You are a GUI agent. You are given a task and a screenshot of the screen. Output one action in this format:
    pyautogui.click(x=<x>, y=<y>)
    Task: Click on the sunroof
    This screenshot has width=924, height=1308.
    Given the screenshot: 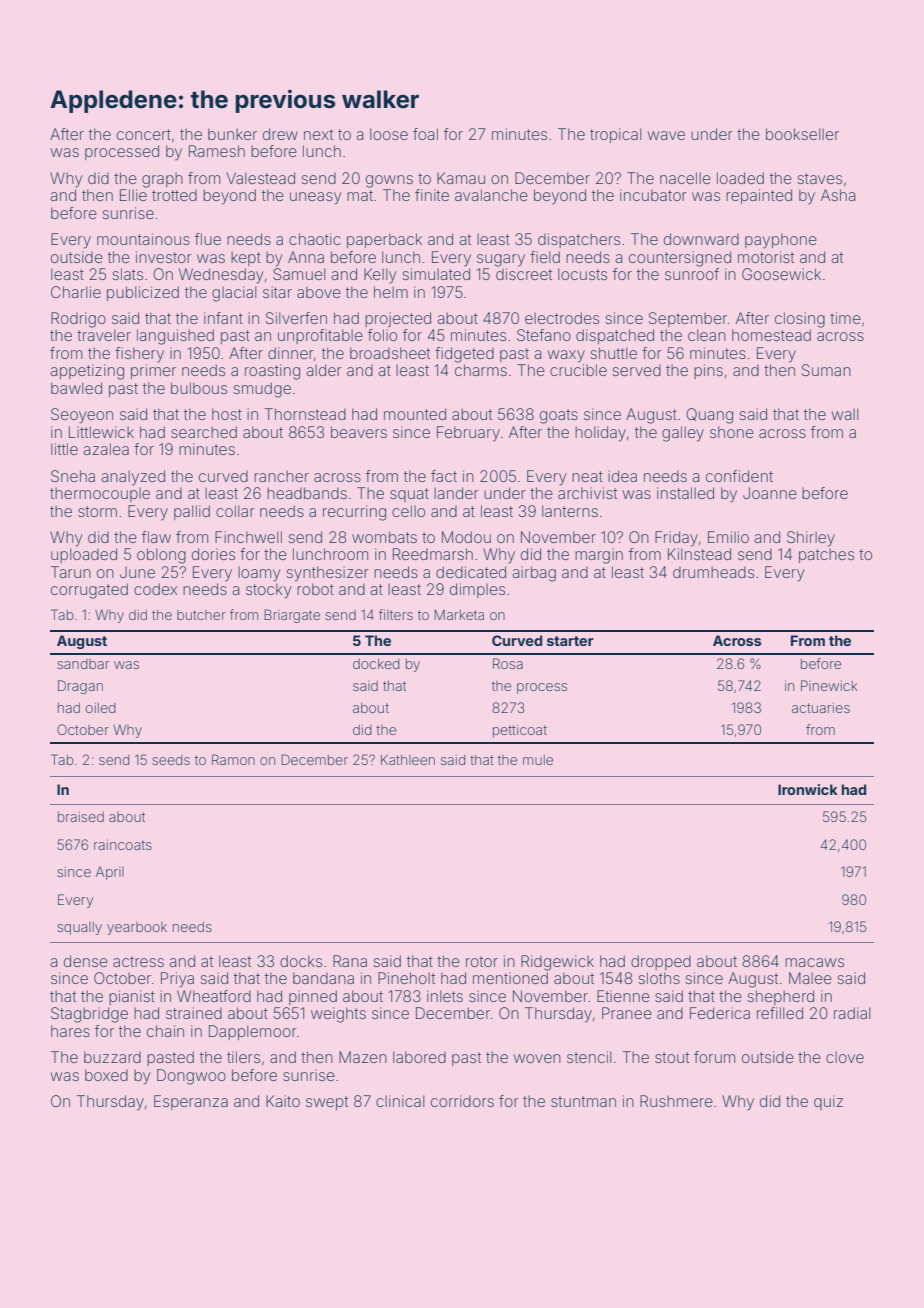 What is the action you would take?
    pyautogui.click(x=692, y=274)
